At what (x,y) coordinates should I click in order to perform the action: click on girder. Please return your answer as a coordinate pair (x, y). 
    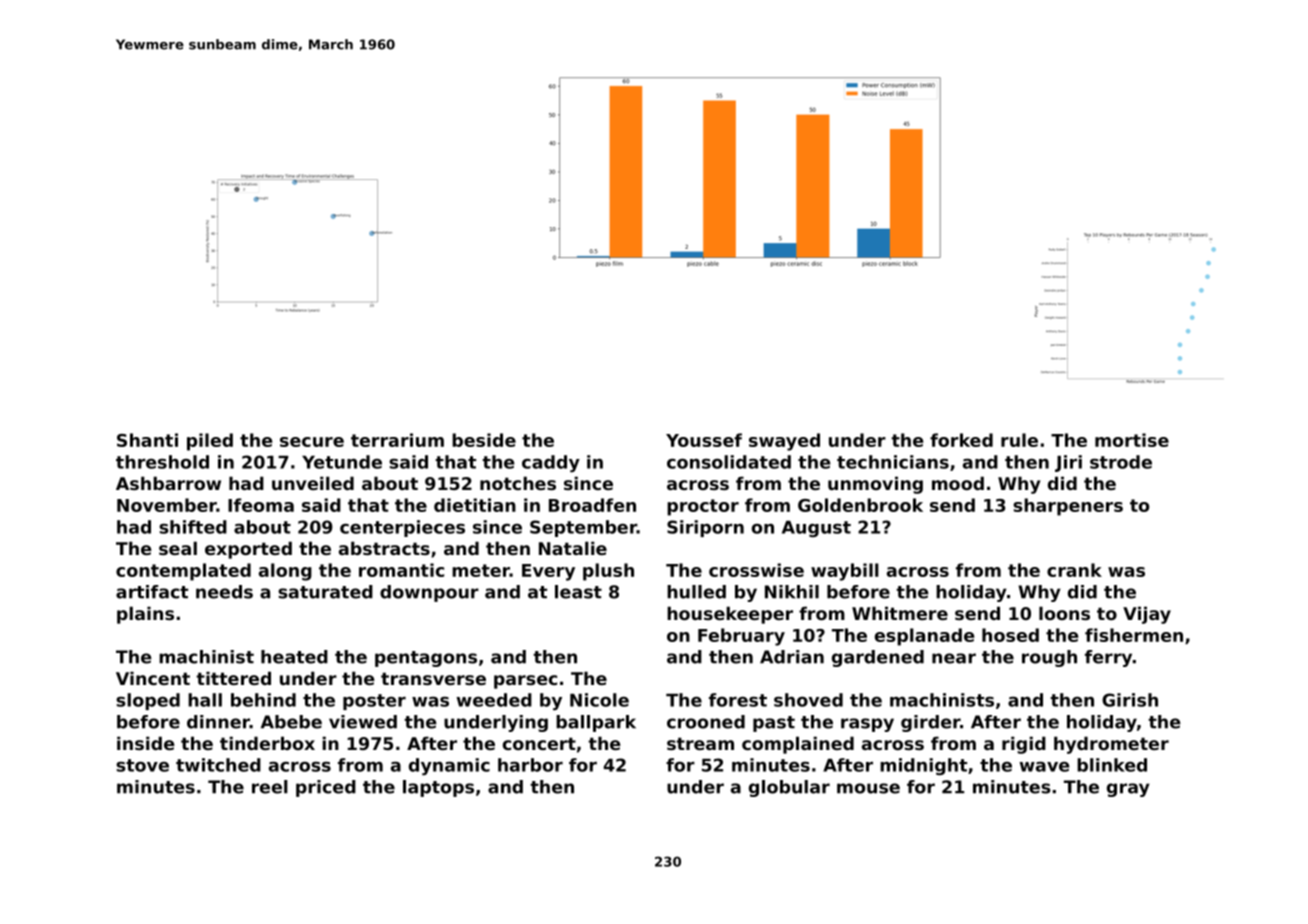
    Looking at the image, I should click on (930, 723).
